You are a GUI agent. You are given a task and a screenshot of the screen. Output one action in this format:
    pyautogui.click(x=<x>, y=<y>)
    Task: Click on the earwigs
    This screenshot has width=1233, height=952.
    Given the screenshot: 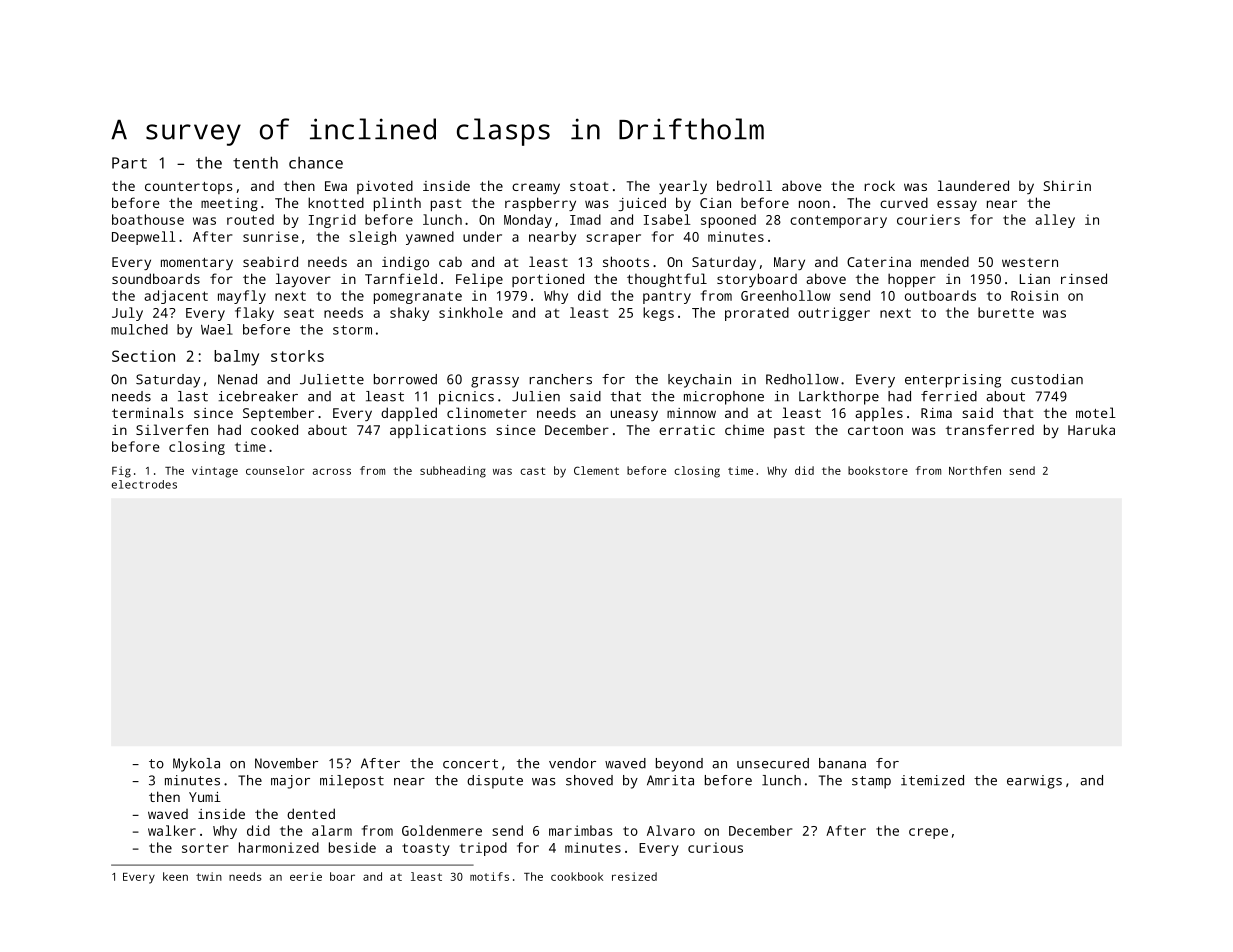 What is the action you would take?
    pyautogui.click(x=1034, y=782)
